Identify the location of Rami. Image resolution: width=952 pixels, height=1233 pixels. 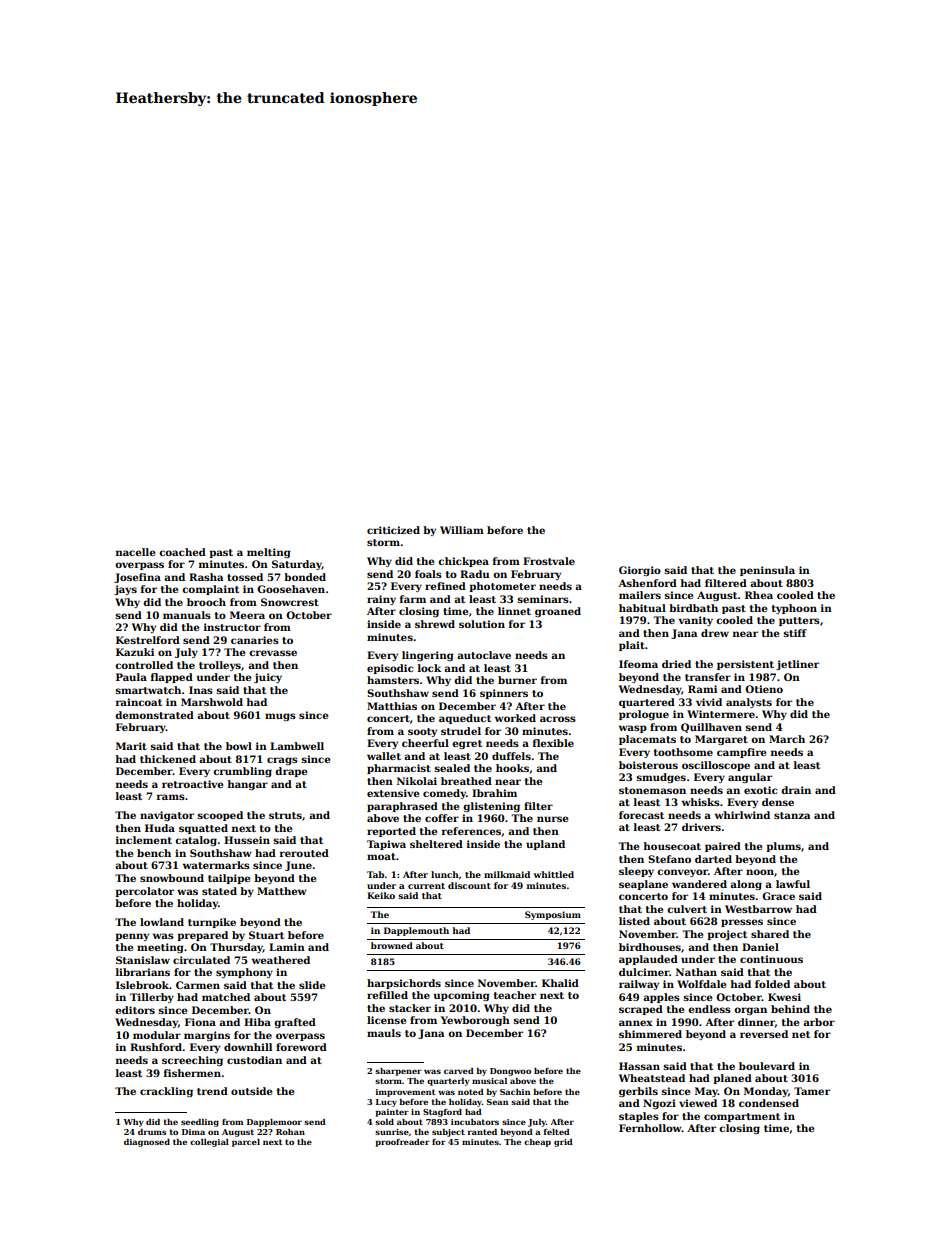
(702, 689).
